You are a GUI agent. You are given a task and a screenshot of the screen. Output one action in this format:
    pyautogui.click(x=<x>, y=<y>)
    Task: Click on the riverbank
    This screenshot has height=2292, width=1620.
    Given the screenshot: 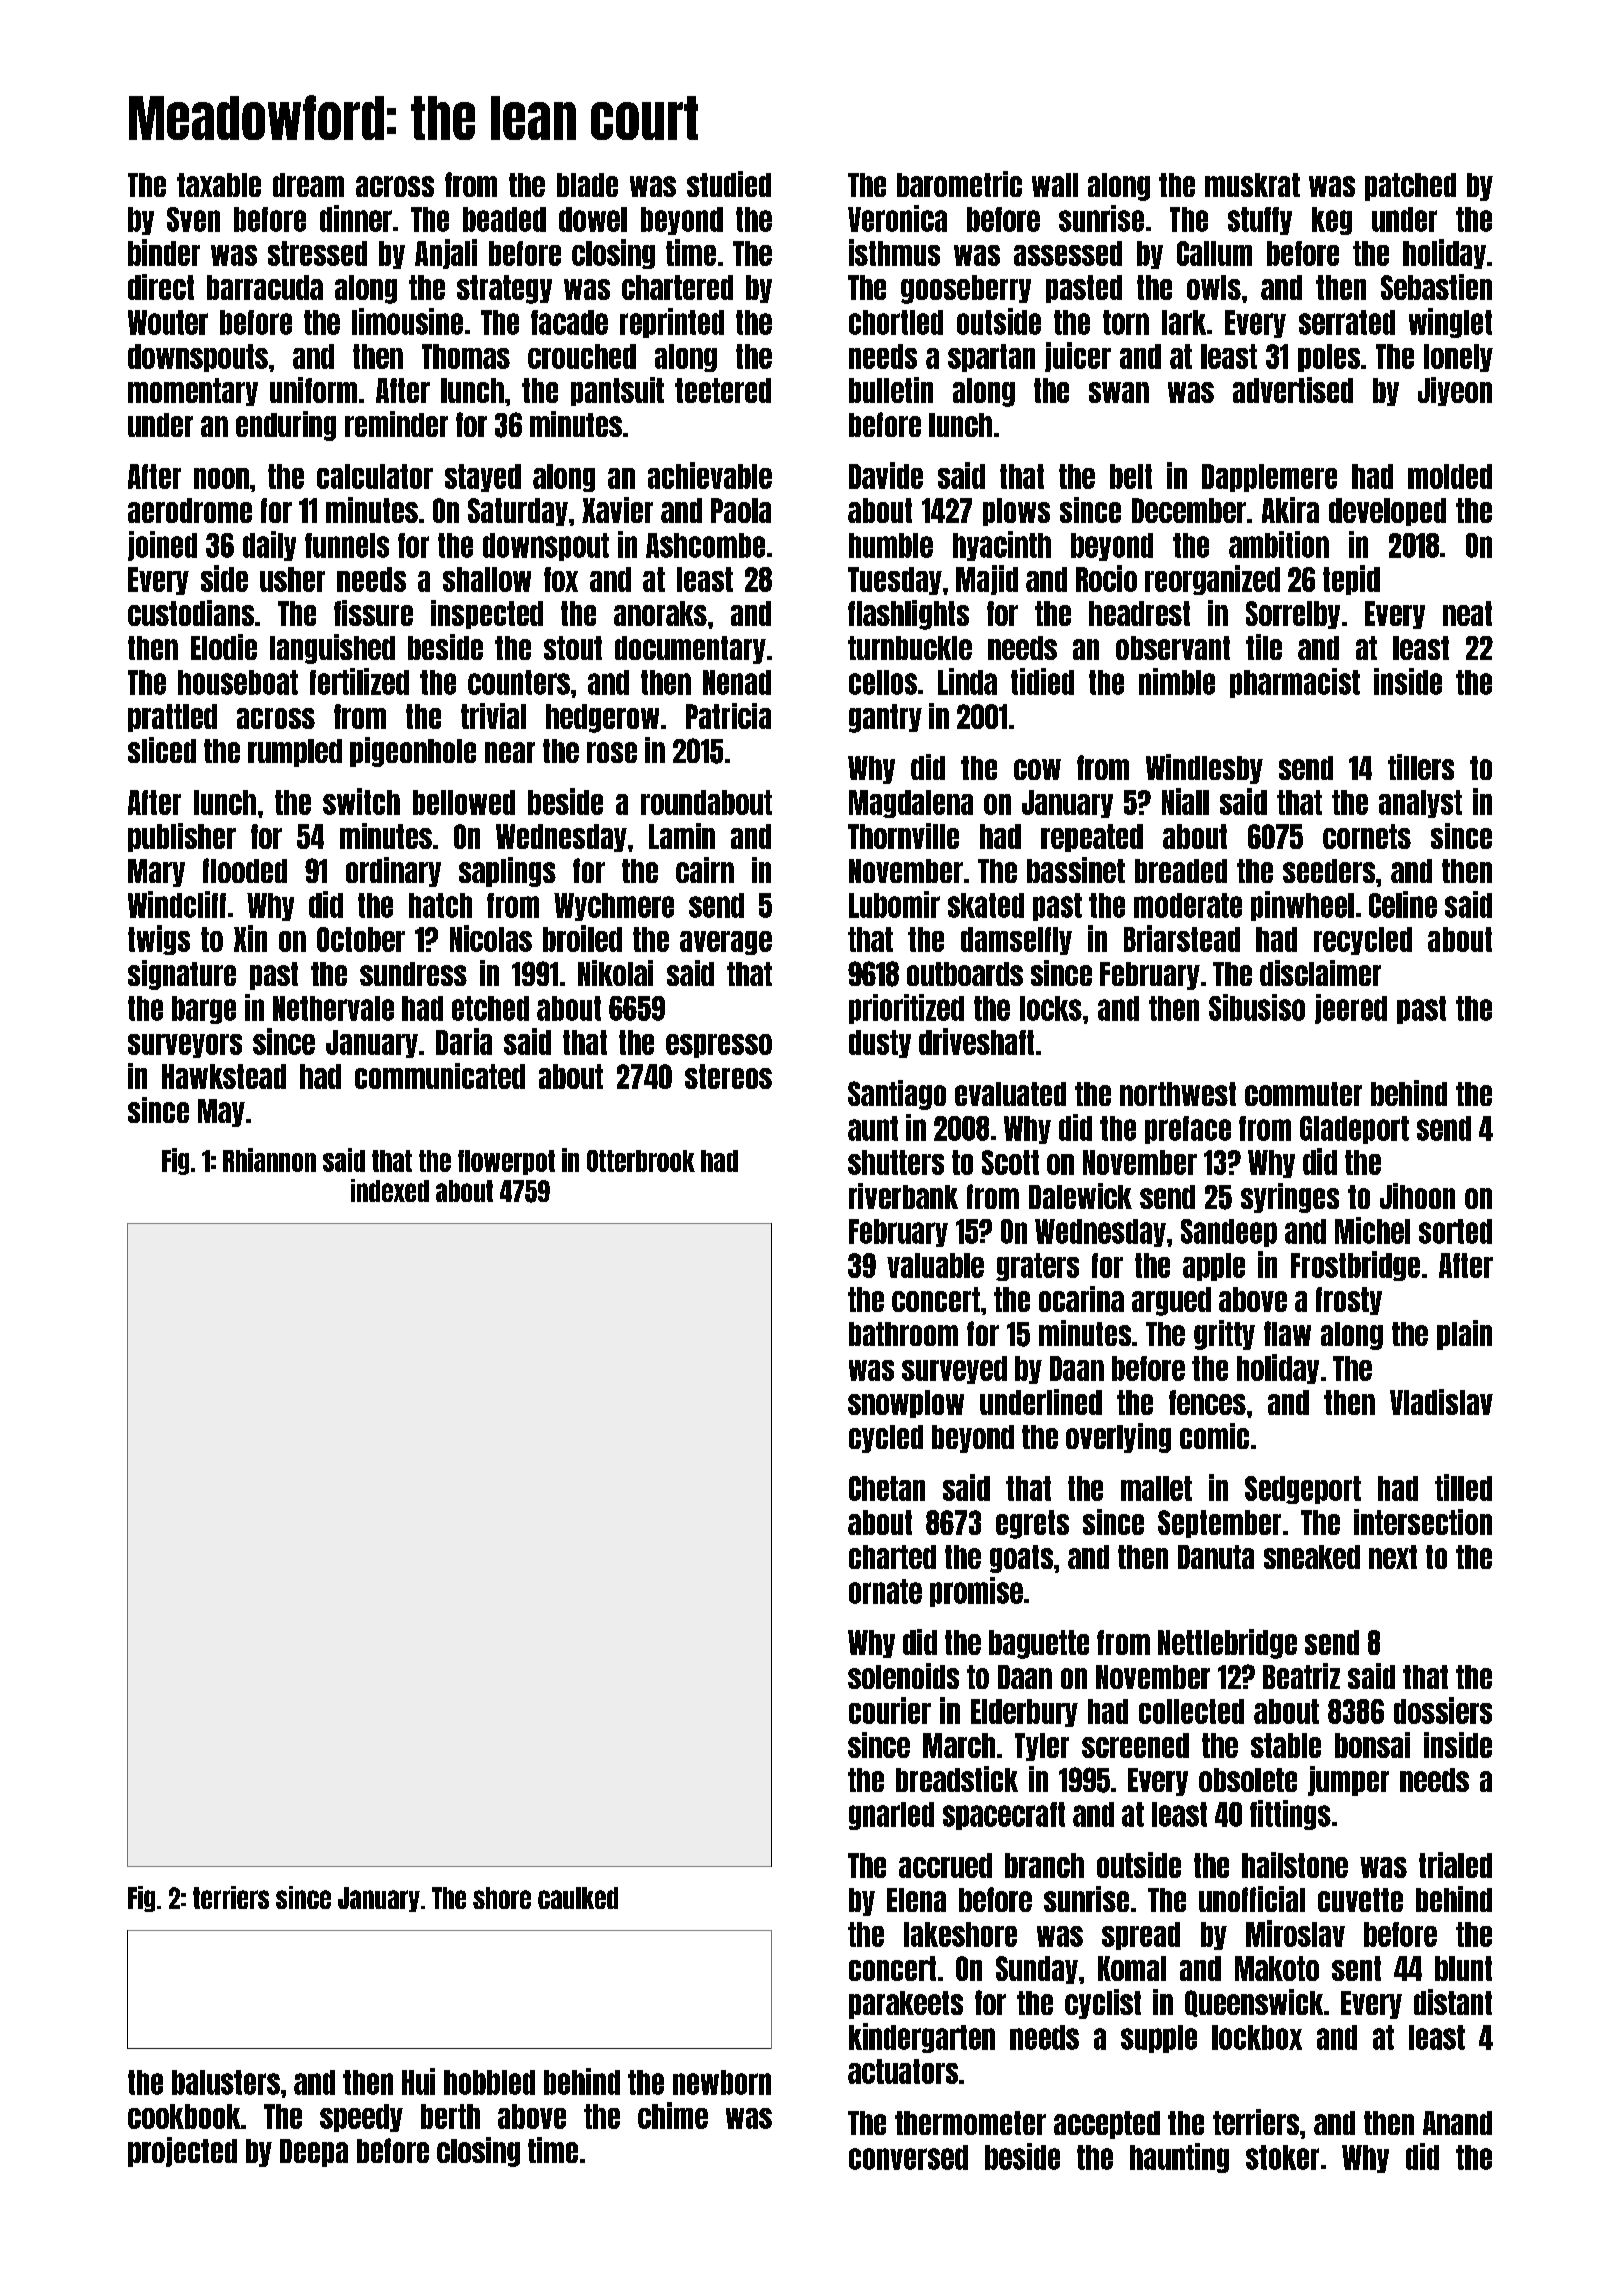 What is the action you would take?
    pyautogui.click(x=903, y=1196)
